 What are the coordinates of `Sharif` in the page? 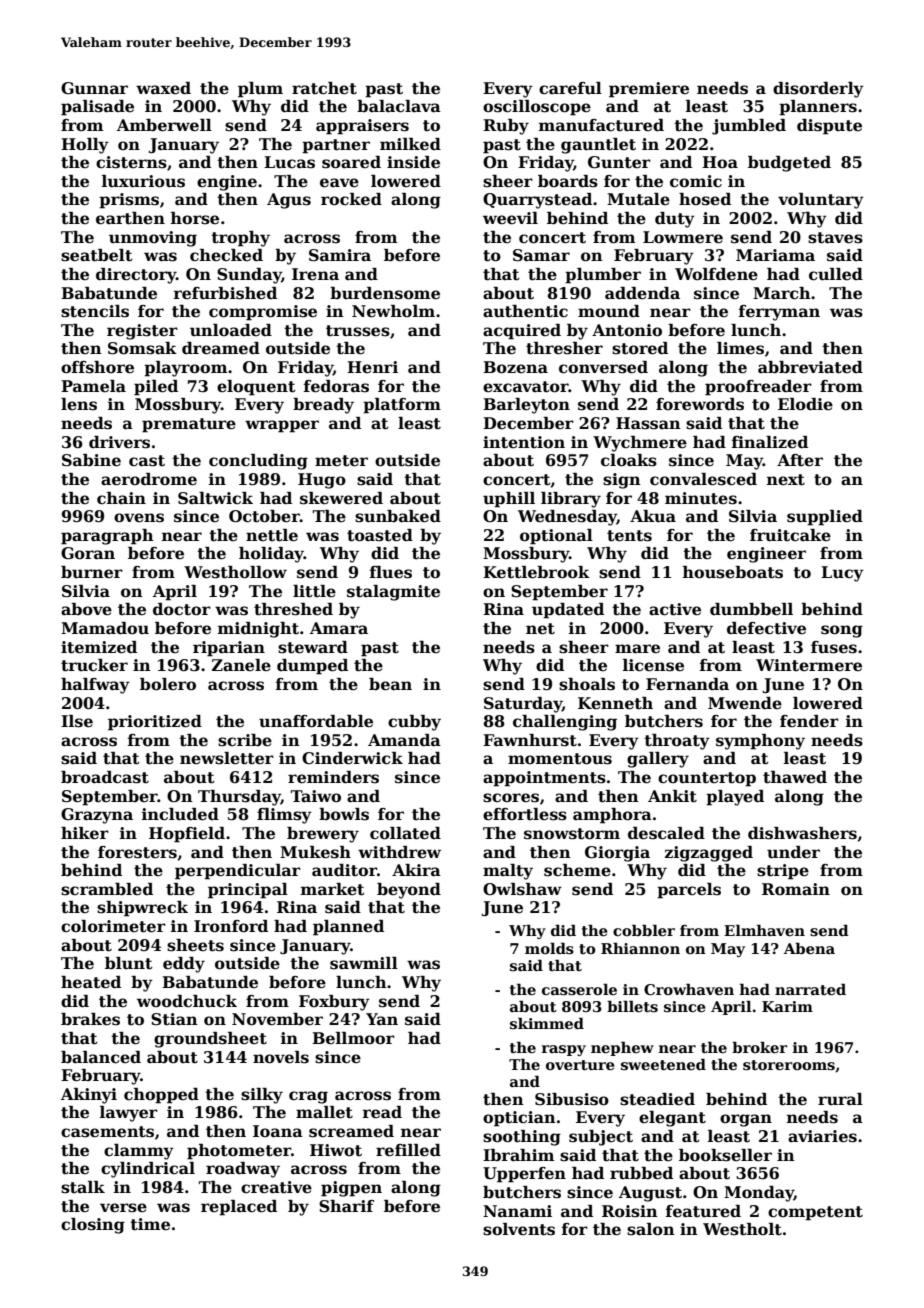 It's located at (346, 1206).
